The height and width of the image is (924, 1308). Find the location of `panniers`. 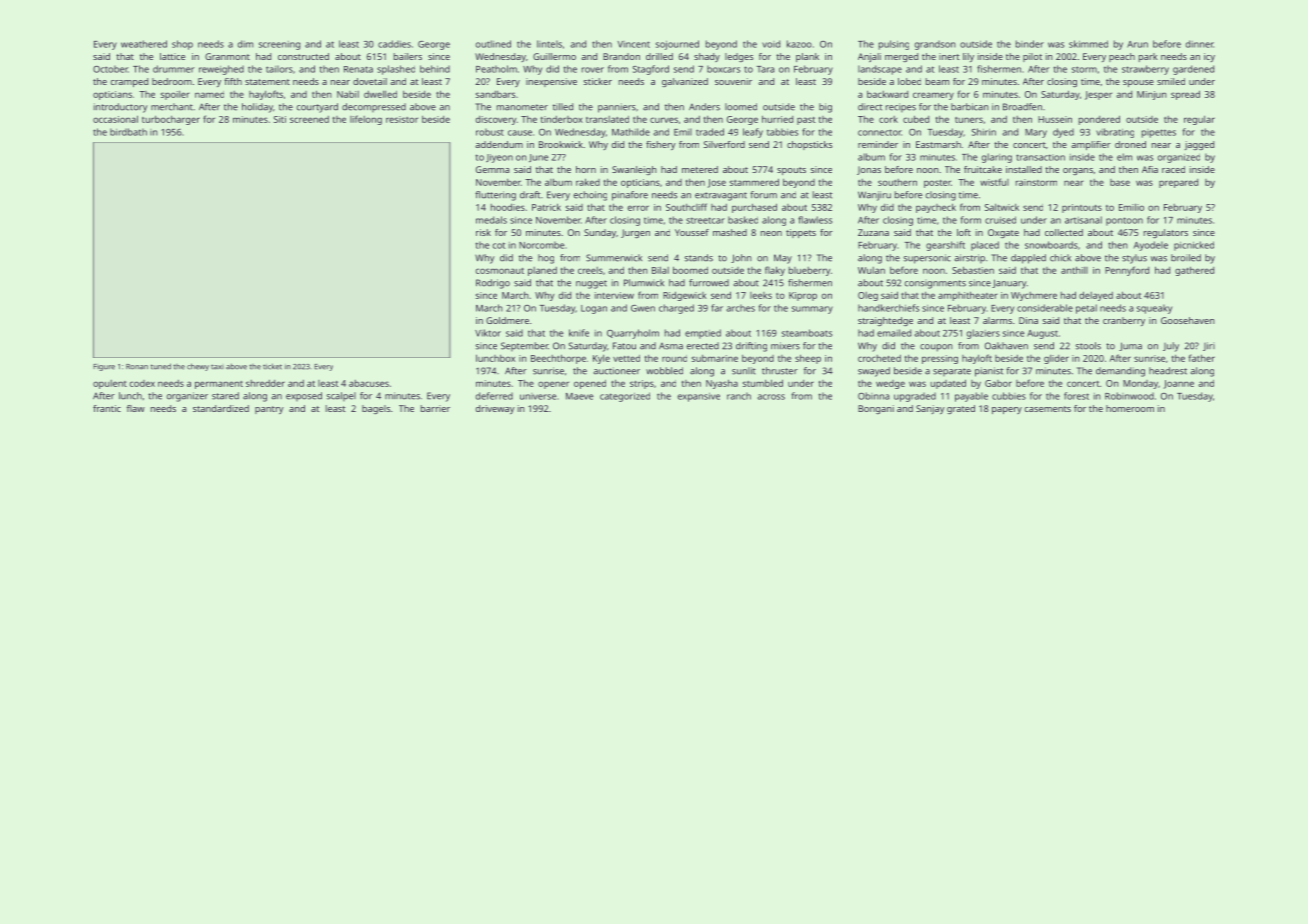

panniers is located at coordinates (617, 108).
